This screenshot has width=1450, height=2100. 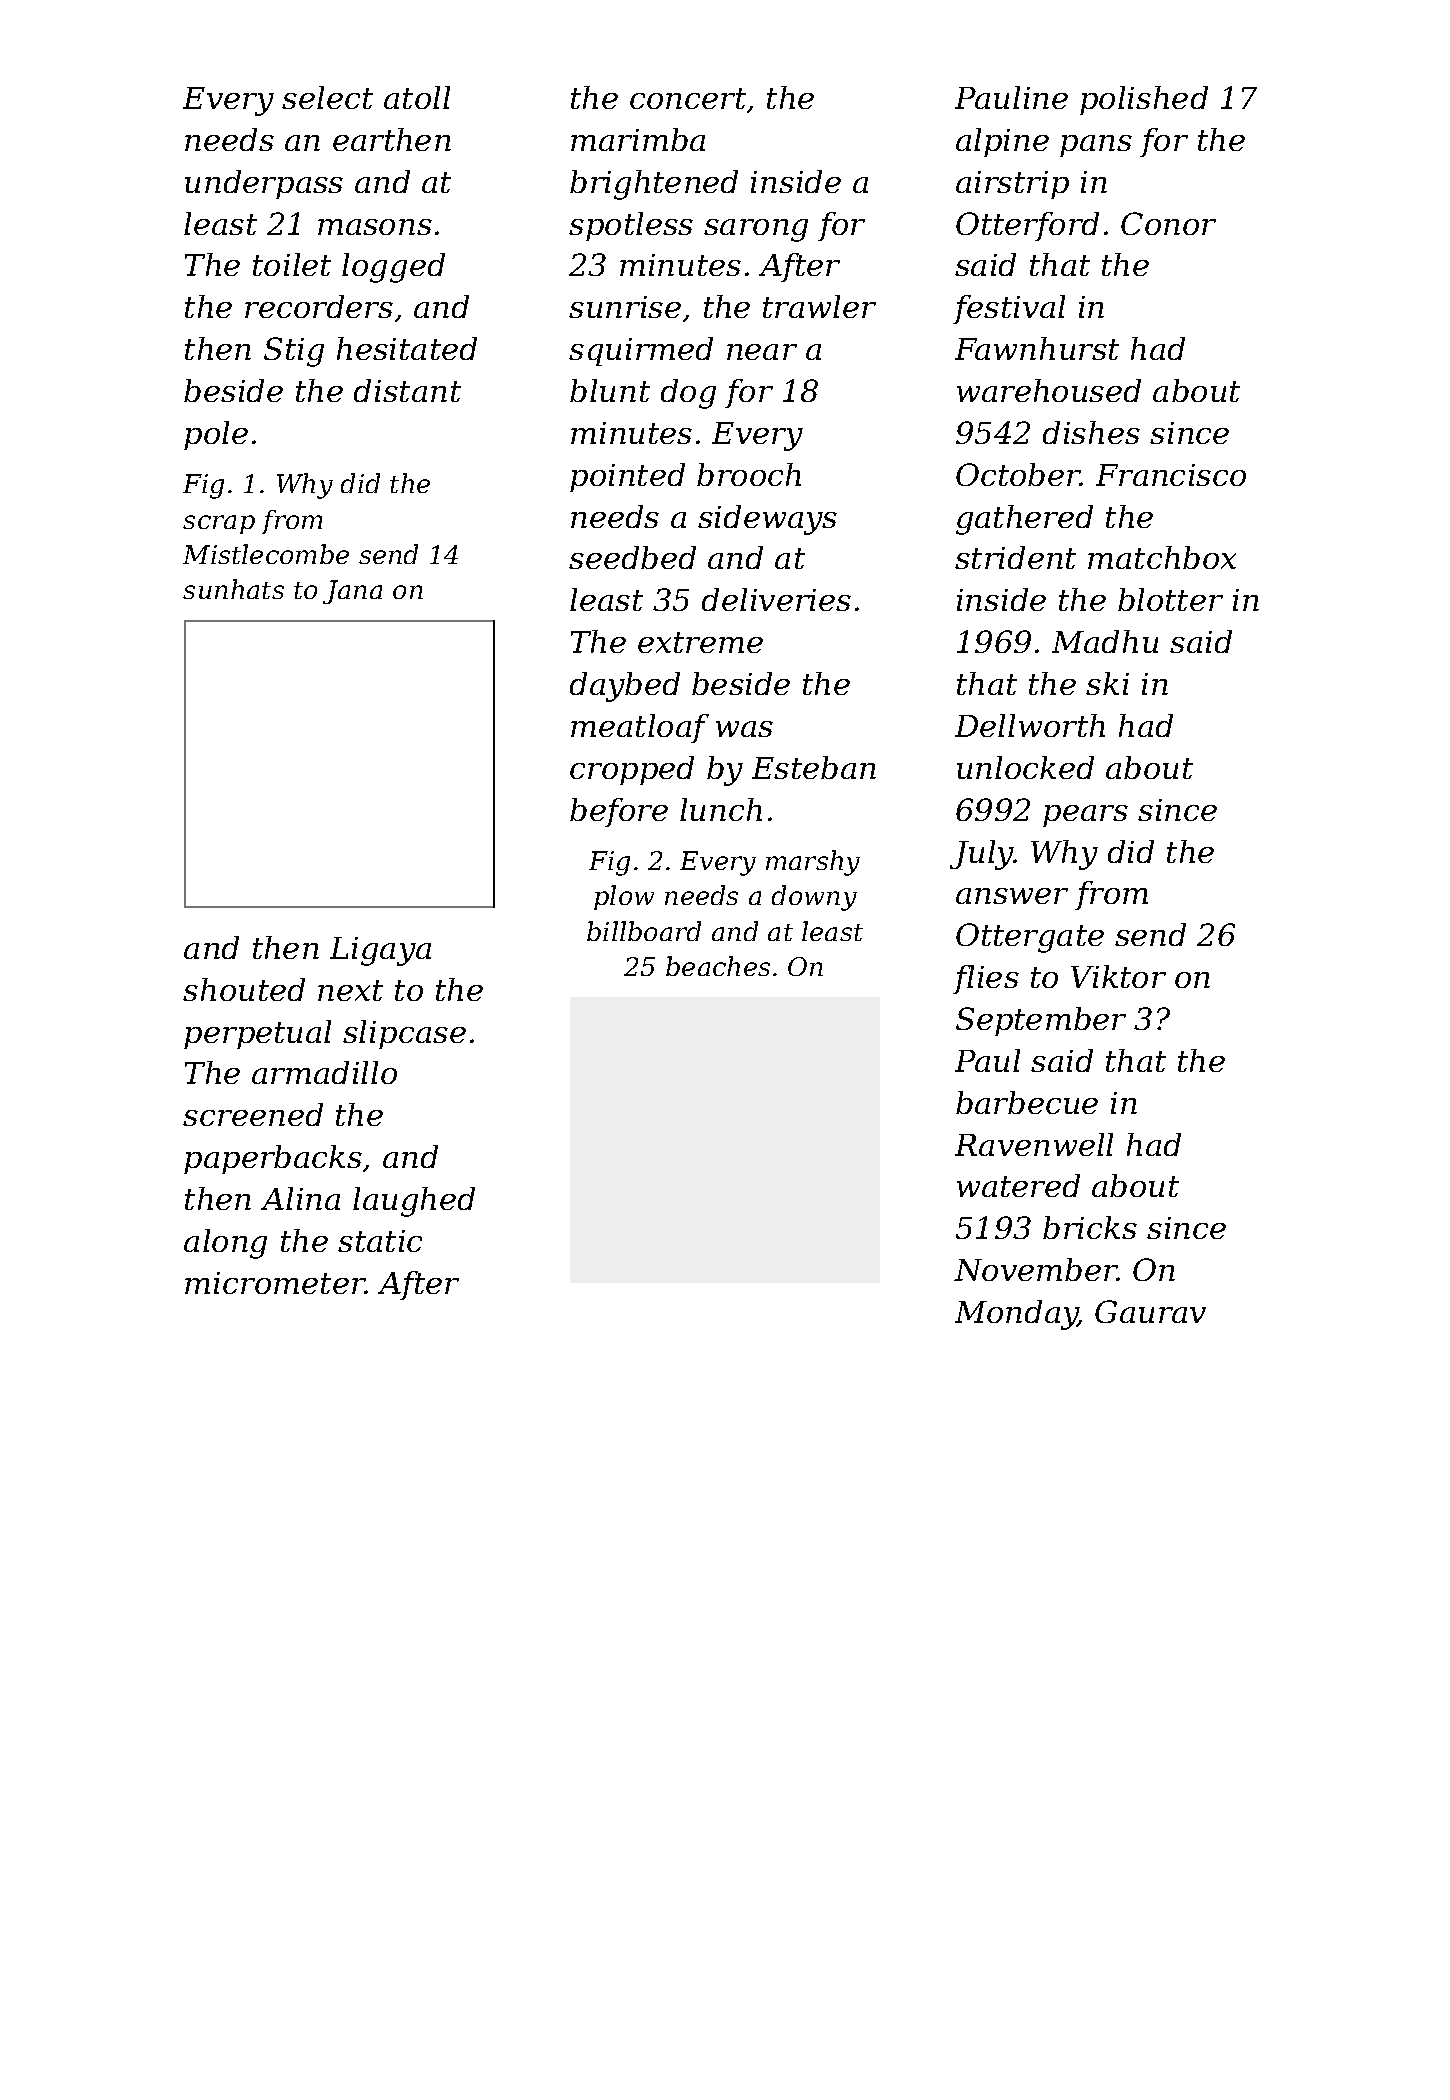 What do you see at coordinates (688, 98) in the screenshot?
I see `concert` at bounding box center [688, 98].
